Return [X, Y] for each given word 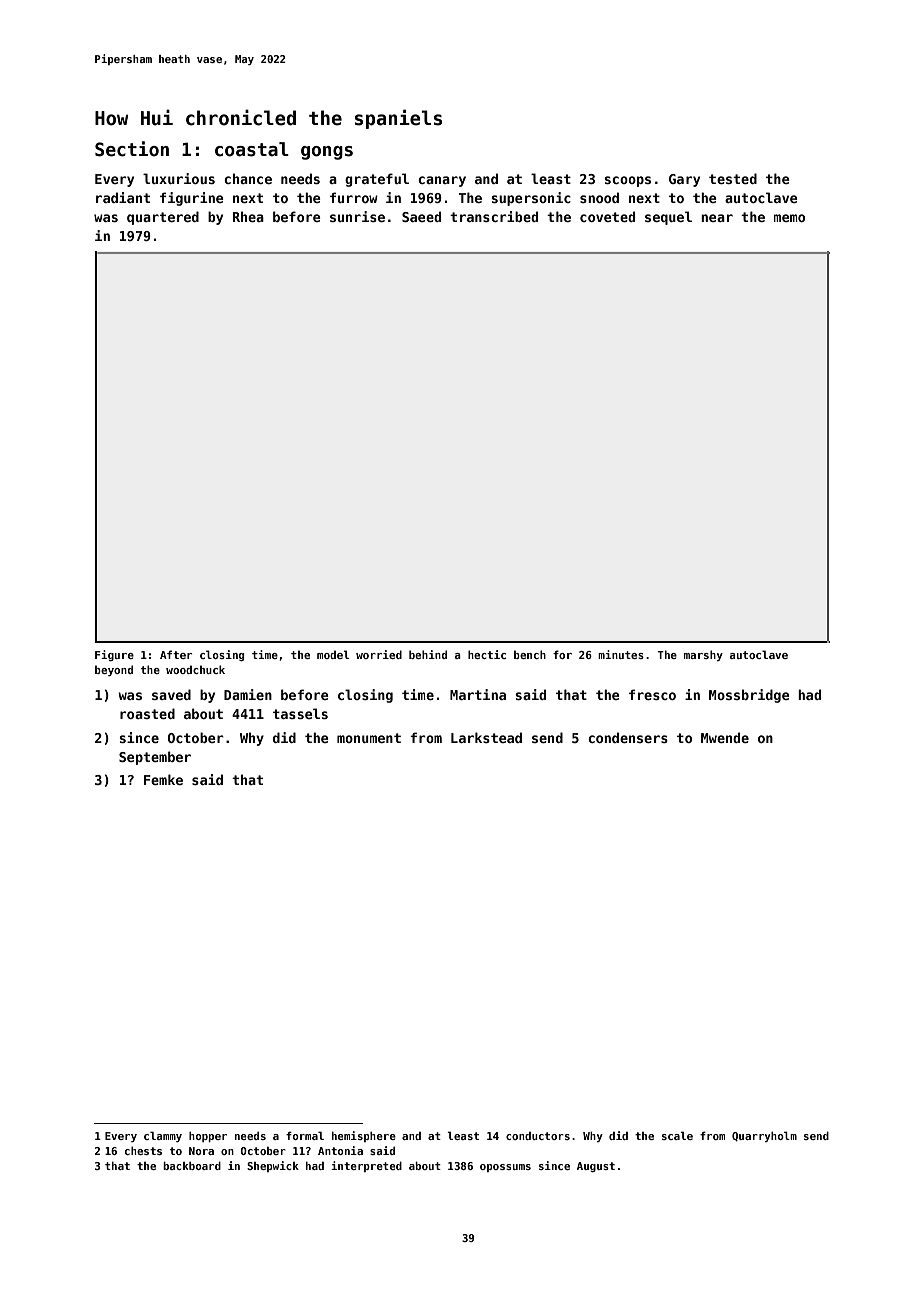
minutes [621, 654]
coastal [252, 149]
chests [143, 1151]
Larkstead [486, 737]
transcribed [494, 216]
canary [442, 181]
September [155, 758]
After [176, 654]
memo [789, 218]
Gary [684, 180]
